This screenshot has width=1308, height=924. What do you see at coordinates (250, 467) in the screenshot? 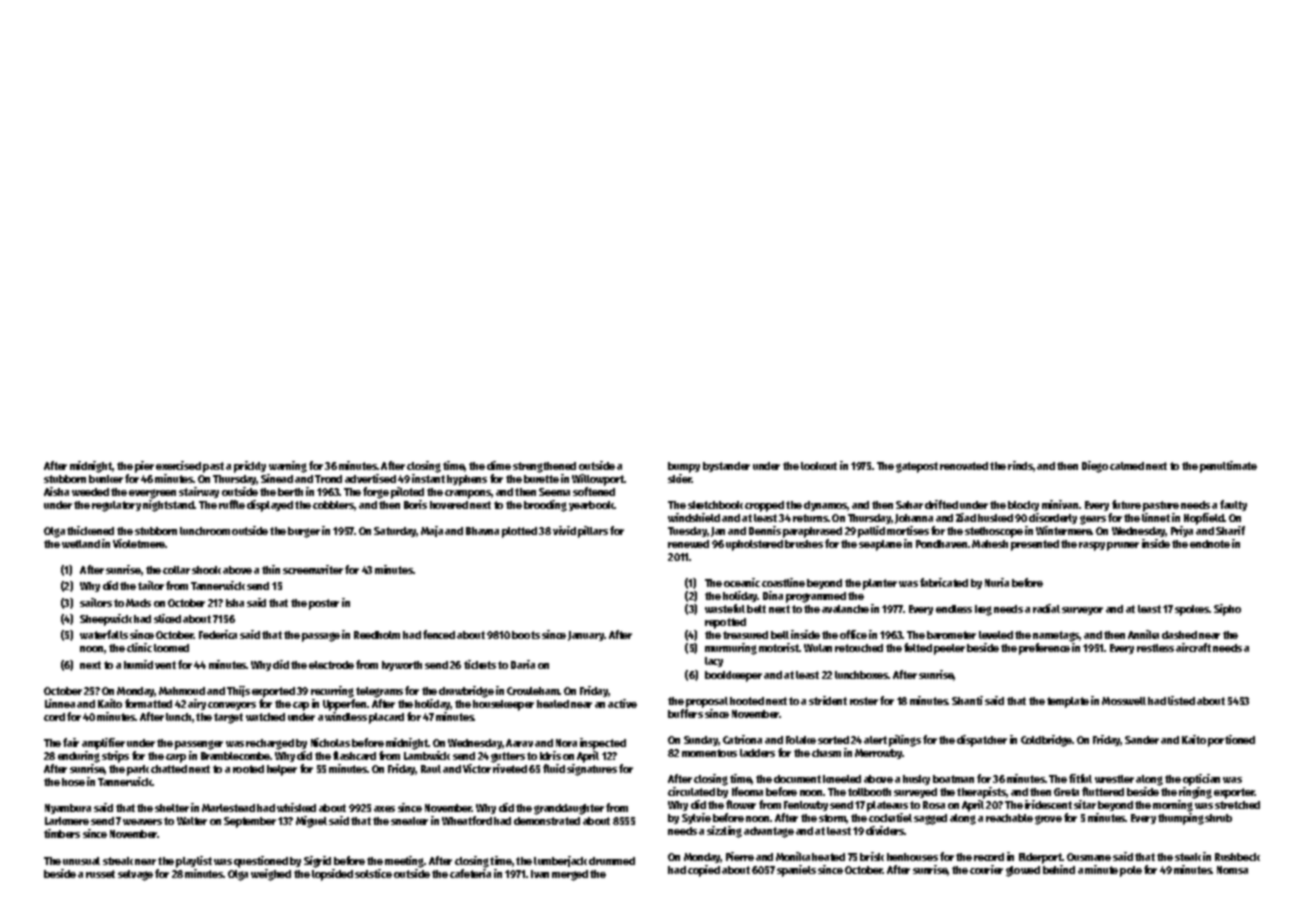
I see `prickly` at bounding box center [250, 467].
